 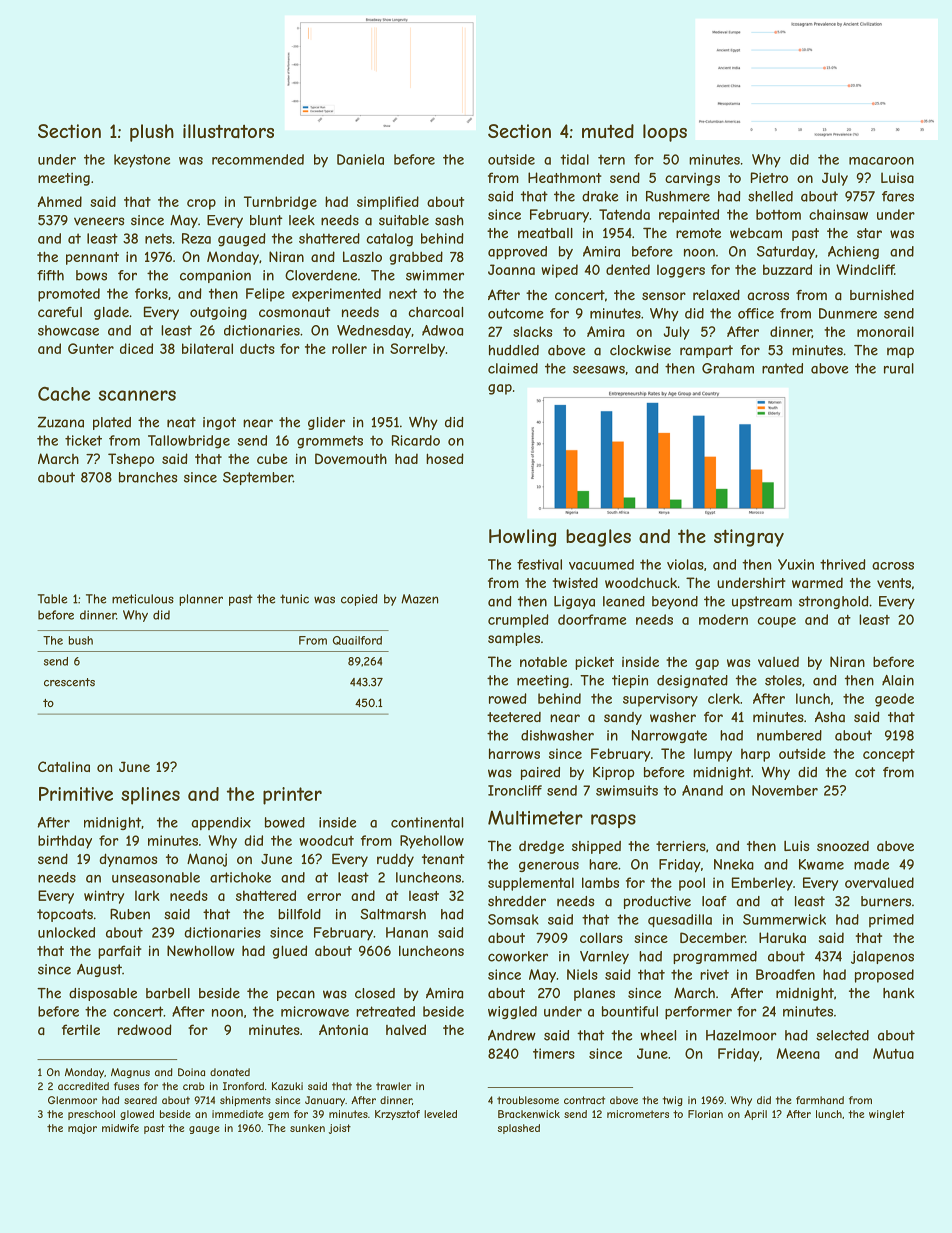 What do you see at coordinates (513, 919) in the screenshot?
I see `Somsak` at bounding box center [513, 919].
